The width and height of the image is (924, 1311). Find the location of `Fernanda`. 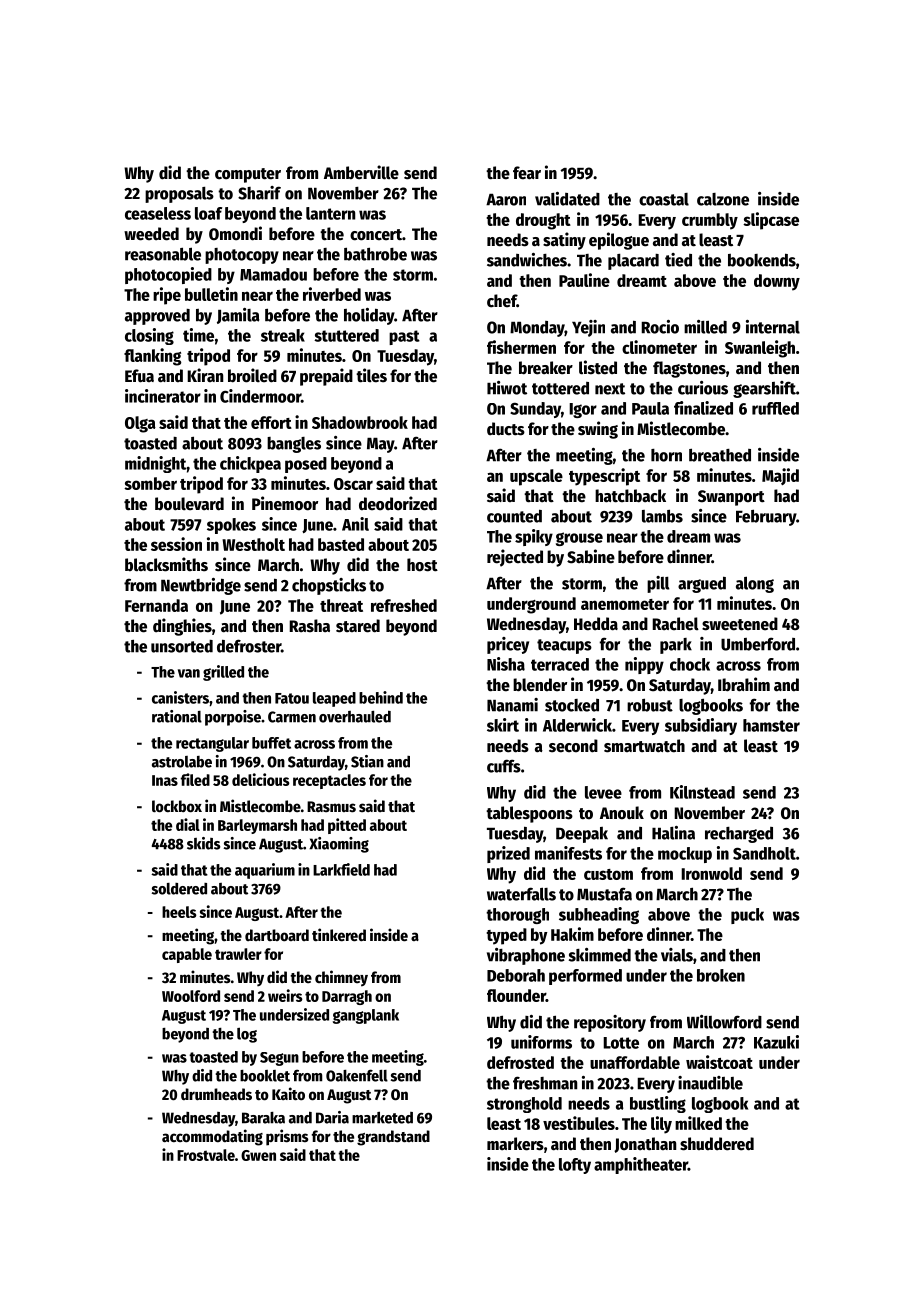

Fernanda is located at coordinates (156, 605).
